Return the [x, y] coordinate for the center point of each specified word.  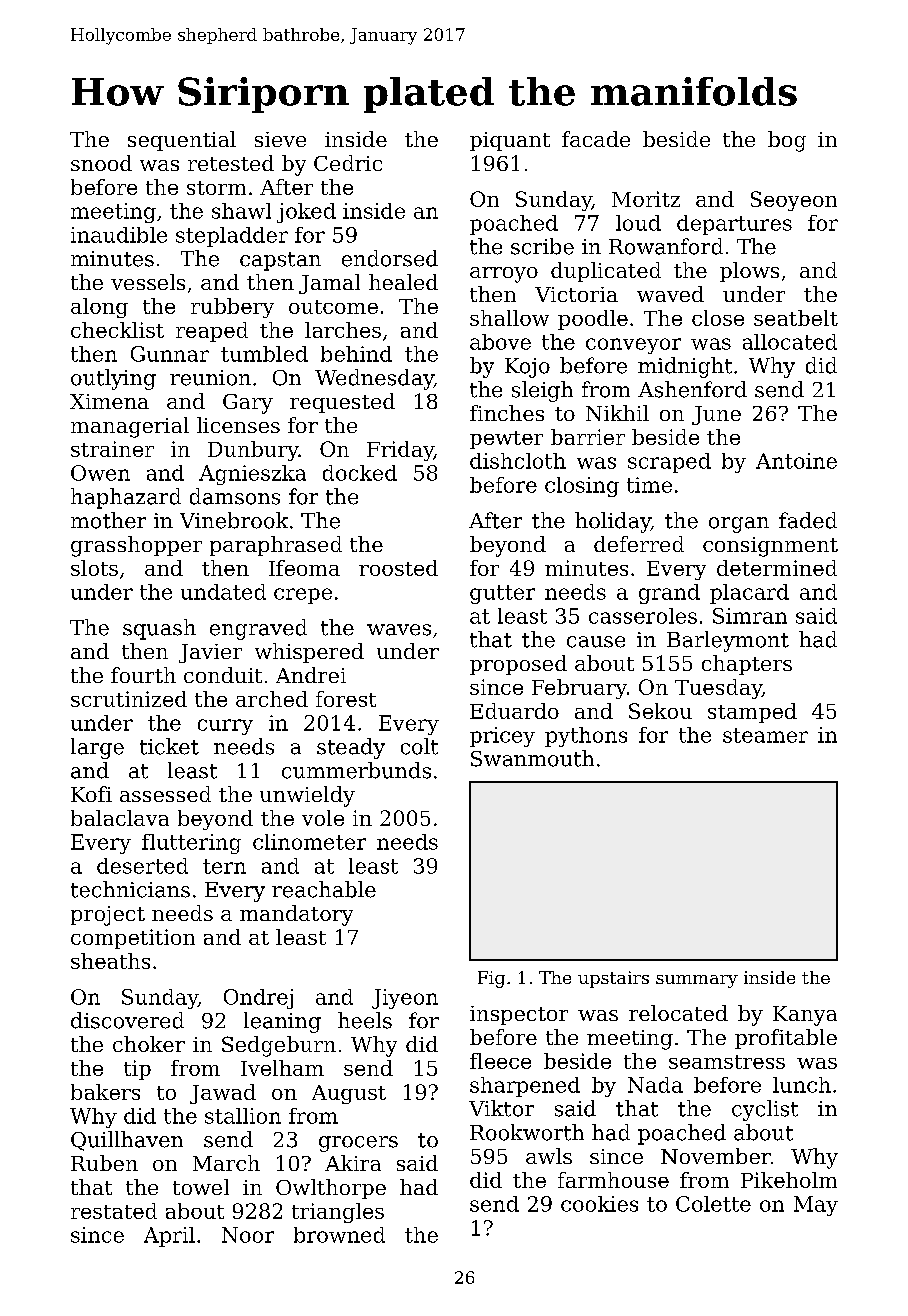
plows [749, 272]
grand [669, 594]
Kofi [91, 794]
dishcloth [518, 461]
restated [114, 1211]
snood [101, 163]
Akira [353, 1163]
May [816, 1206]
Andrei [311, 675]
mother [108, 520]
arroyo [504, 275]
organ [739, 525]
